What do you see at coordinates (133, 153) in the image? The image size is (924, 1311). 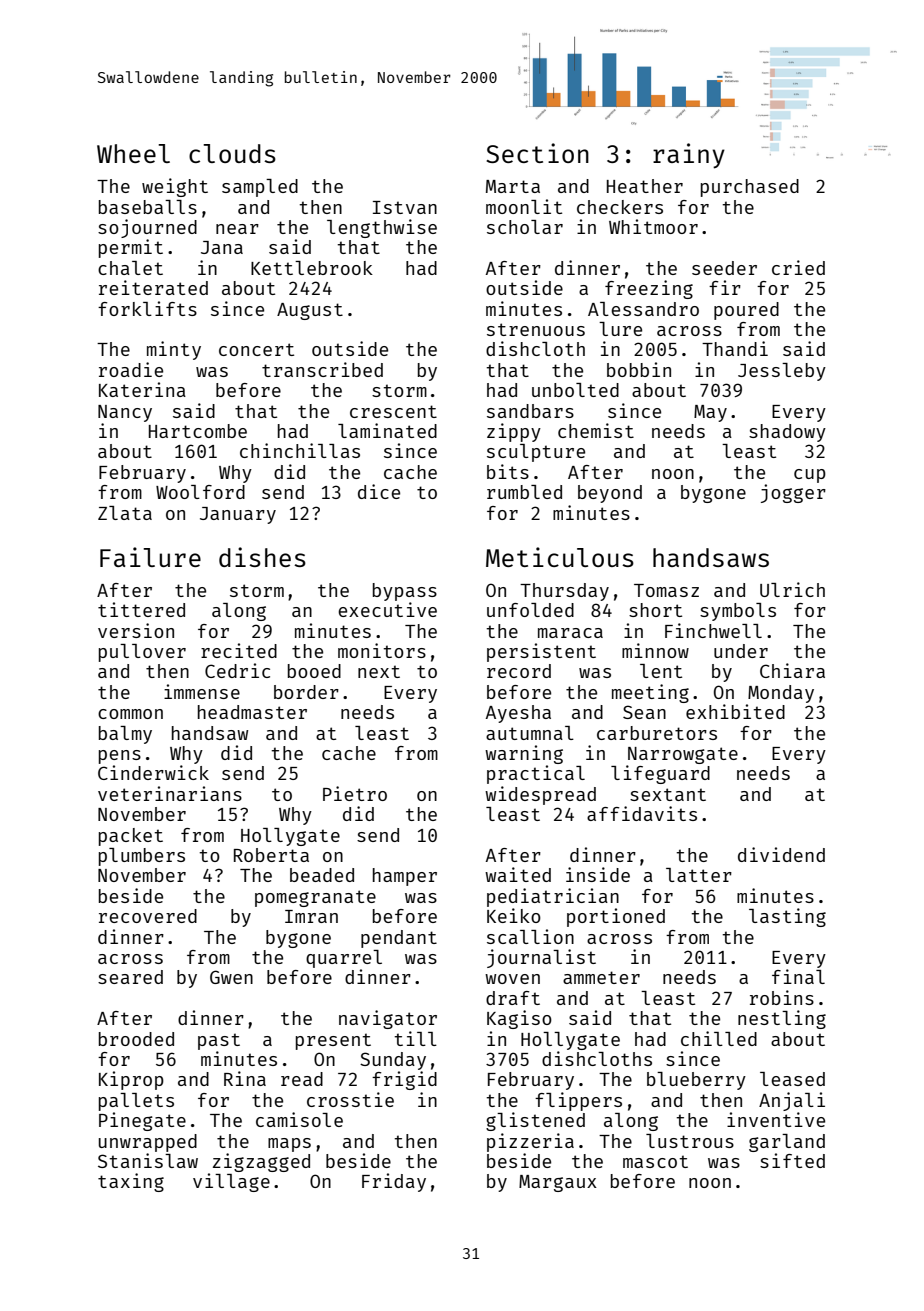 I see `Wheel` at bounding box center [133, 153].
